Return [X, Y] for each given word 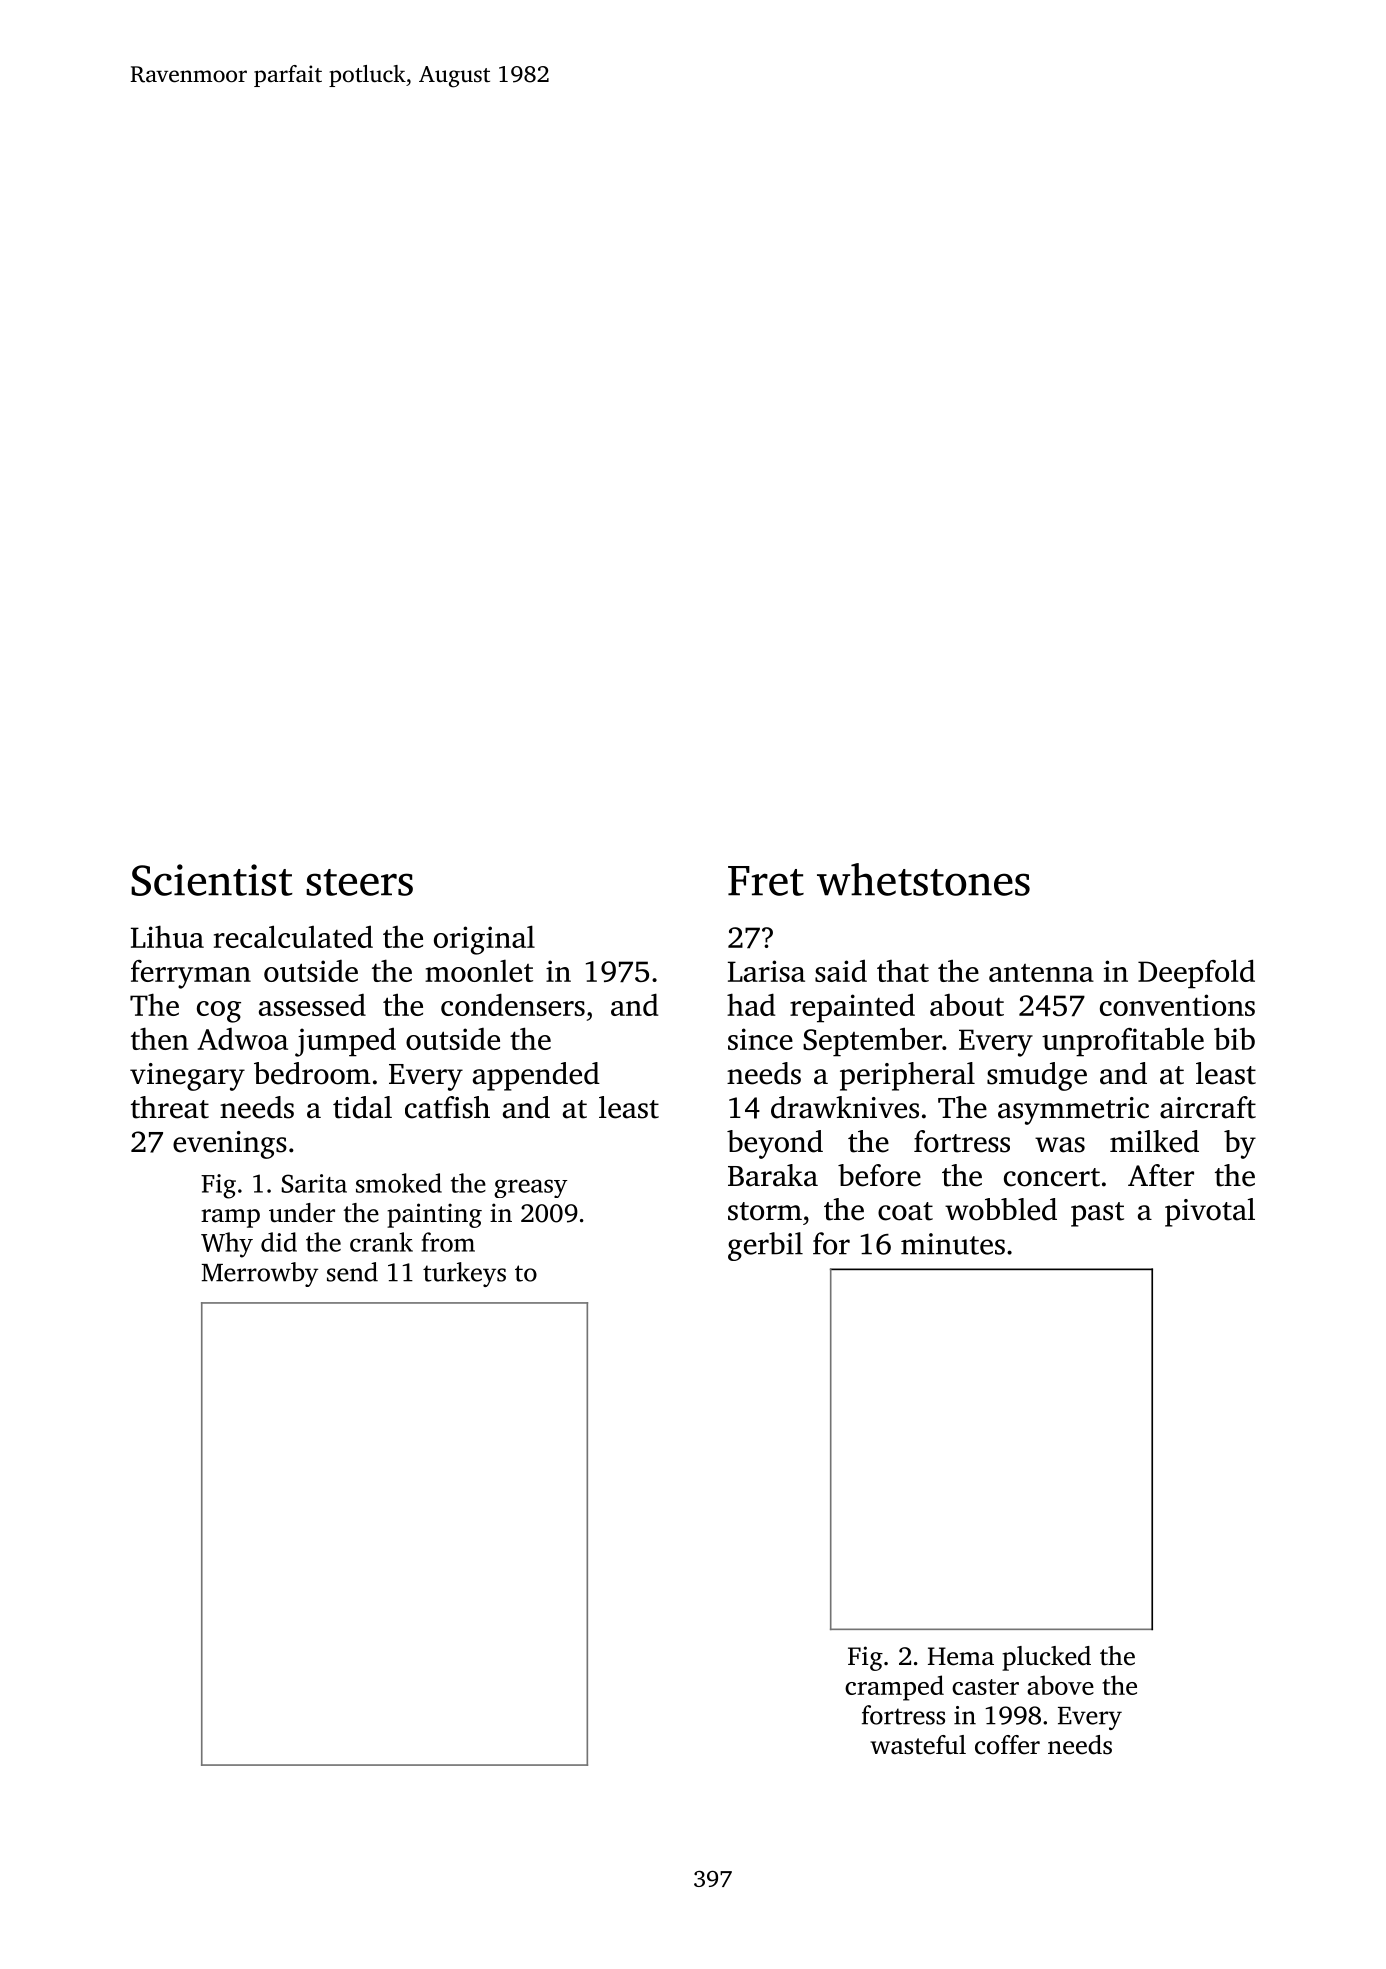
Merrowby [260, 1274]
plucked [1046, 1658]
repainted [852, 1008]
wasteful [918, 1745]
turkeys [464, 1274]
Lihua [167, 936]
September [872, 1042]
